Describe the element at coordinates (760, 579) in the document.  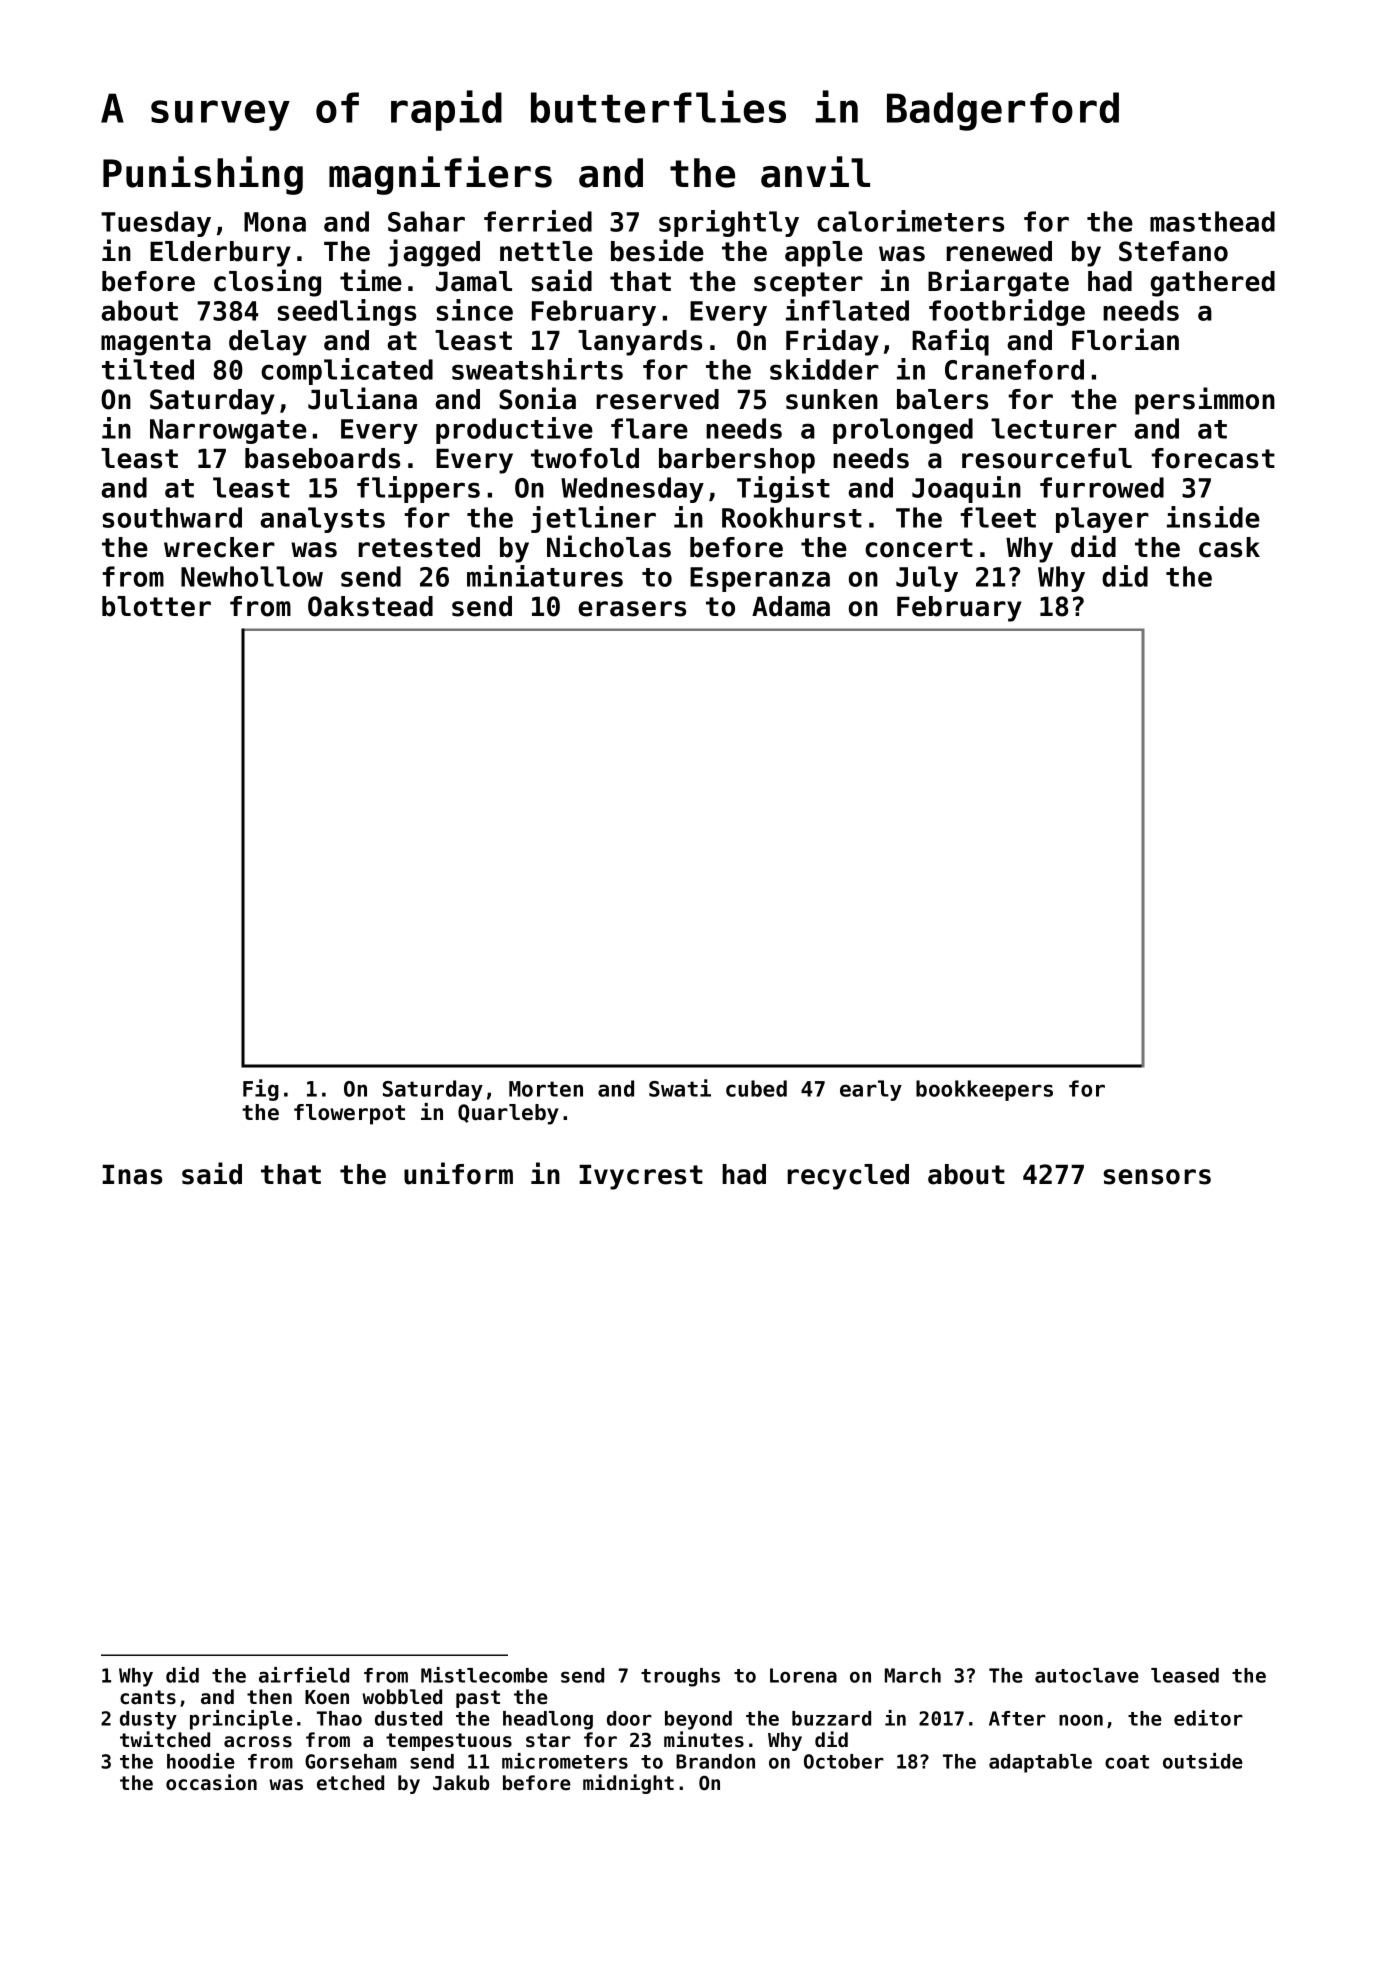
I see `Esperanza` at that location.
